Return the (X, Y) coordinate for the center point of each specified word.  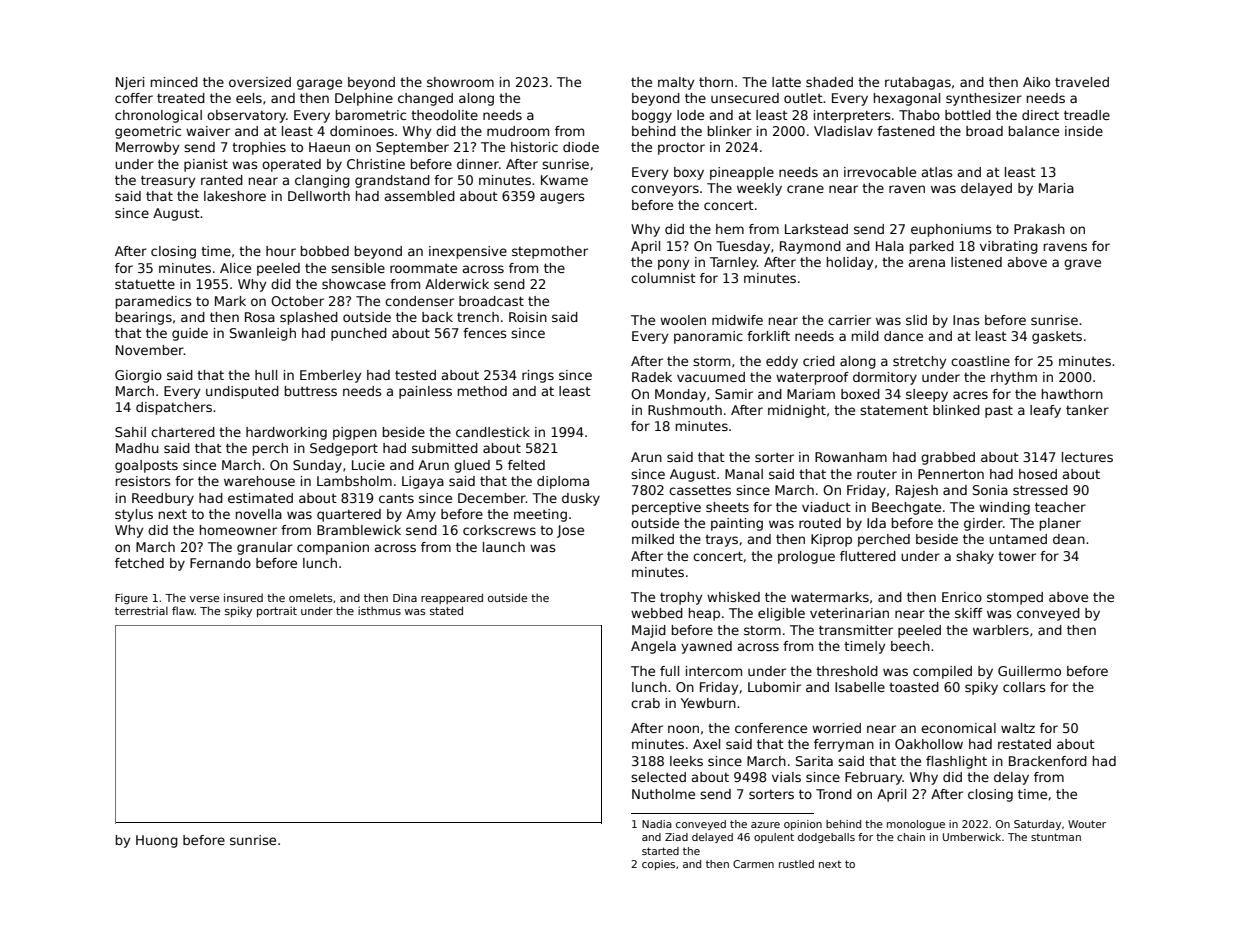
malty (676, 83)
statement (894, 410)
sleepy (927, 395)
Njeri (130, 83)
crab (645, 703)
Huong (157, 841)
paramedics (154, 302)
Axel (706, 744)
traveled (1082, 82)
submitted (445, 448)
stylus (134, 515)
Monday (680, 395)
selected (658, 777)
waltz (1018, 728)
